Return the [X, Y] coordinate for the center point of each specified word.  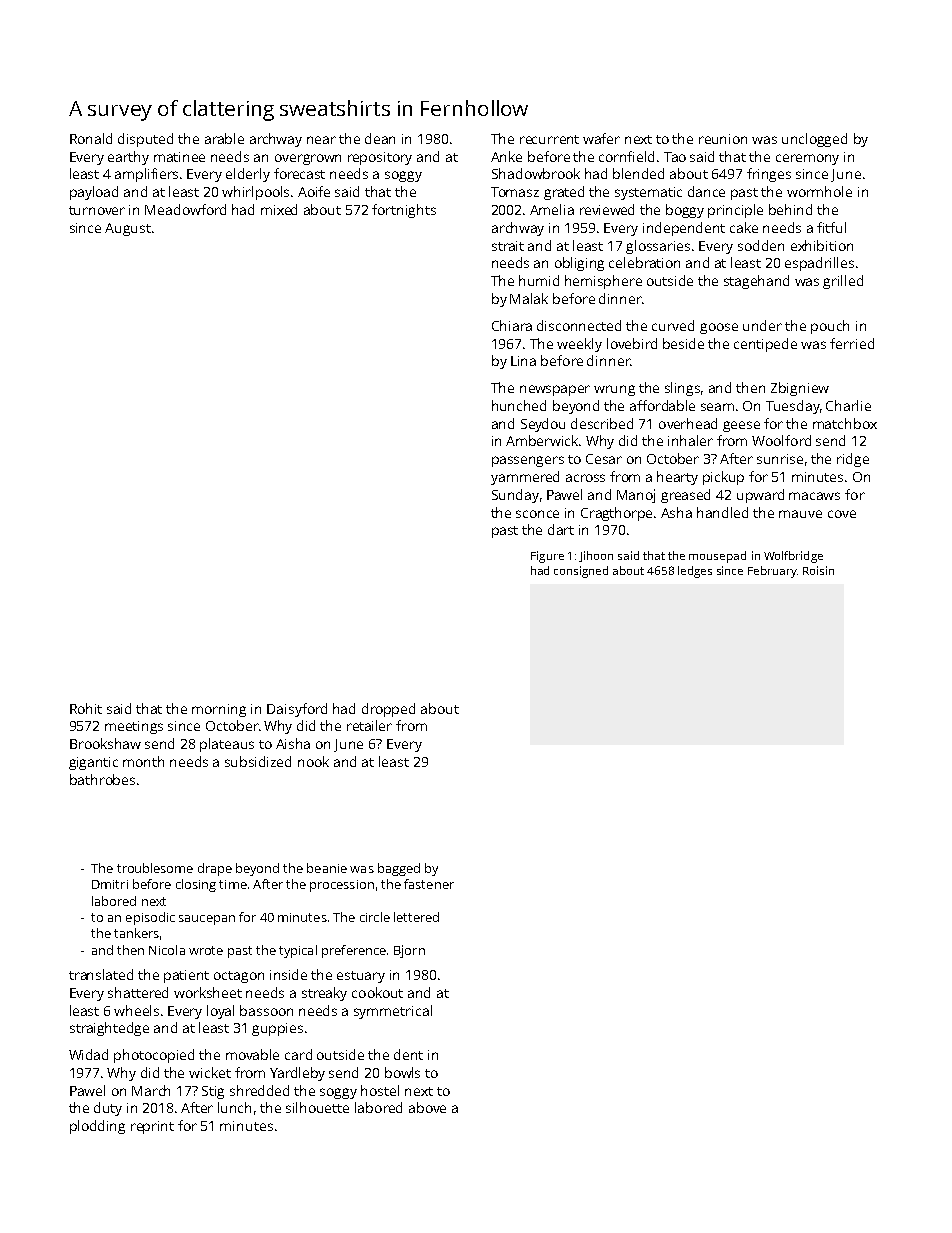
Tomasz [515, 192]
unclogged [814, 140]
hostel [380, 1090]
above [427, 1107]
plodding [97, 1127]
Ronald [91, 138]
